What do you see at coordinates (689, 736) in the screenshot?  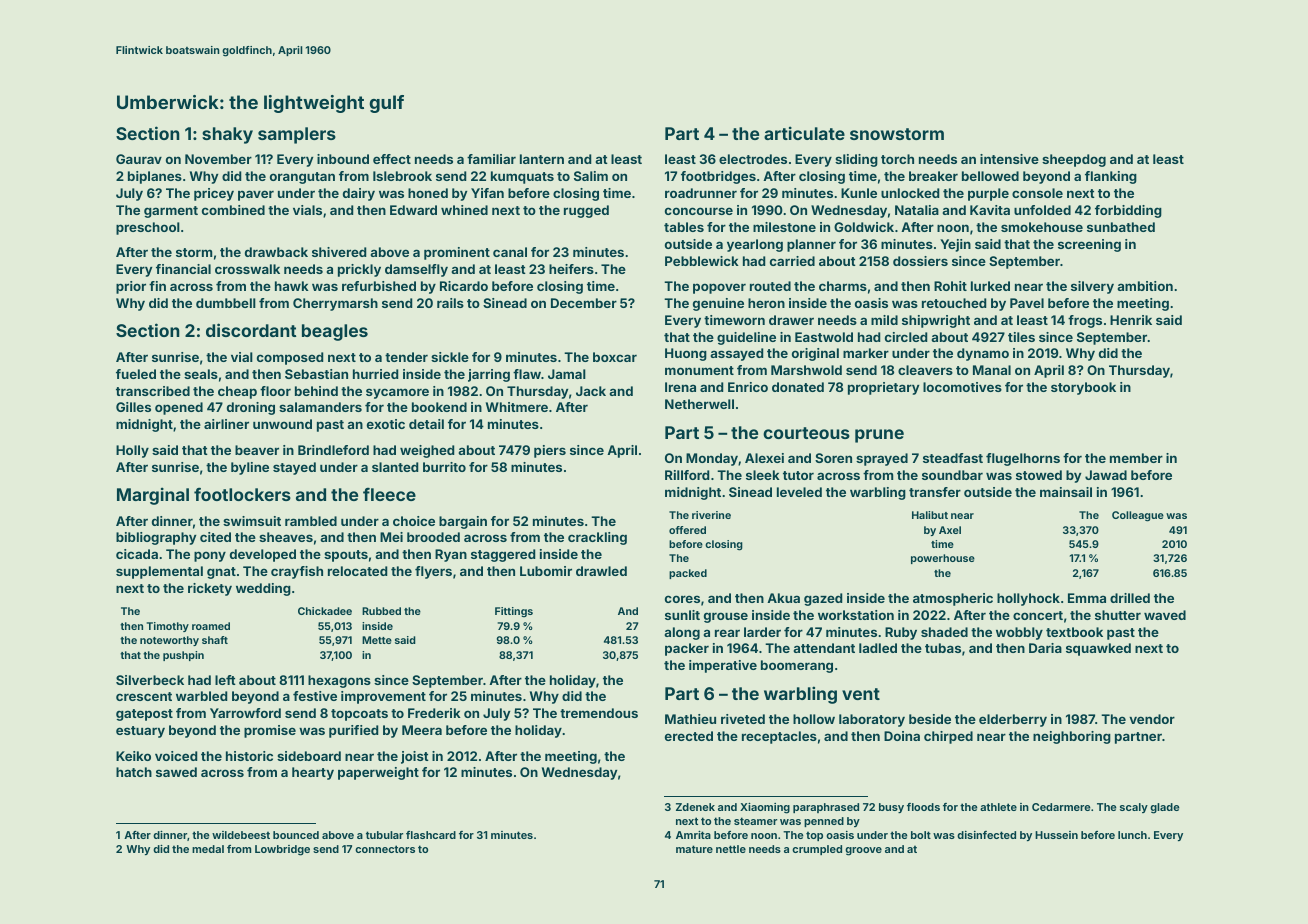 I see `erected` at bounding box center [689, 736].
